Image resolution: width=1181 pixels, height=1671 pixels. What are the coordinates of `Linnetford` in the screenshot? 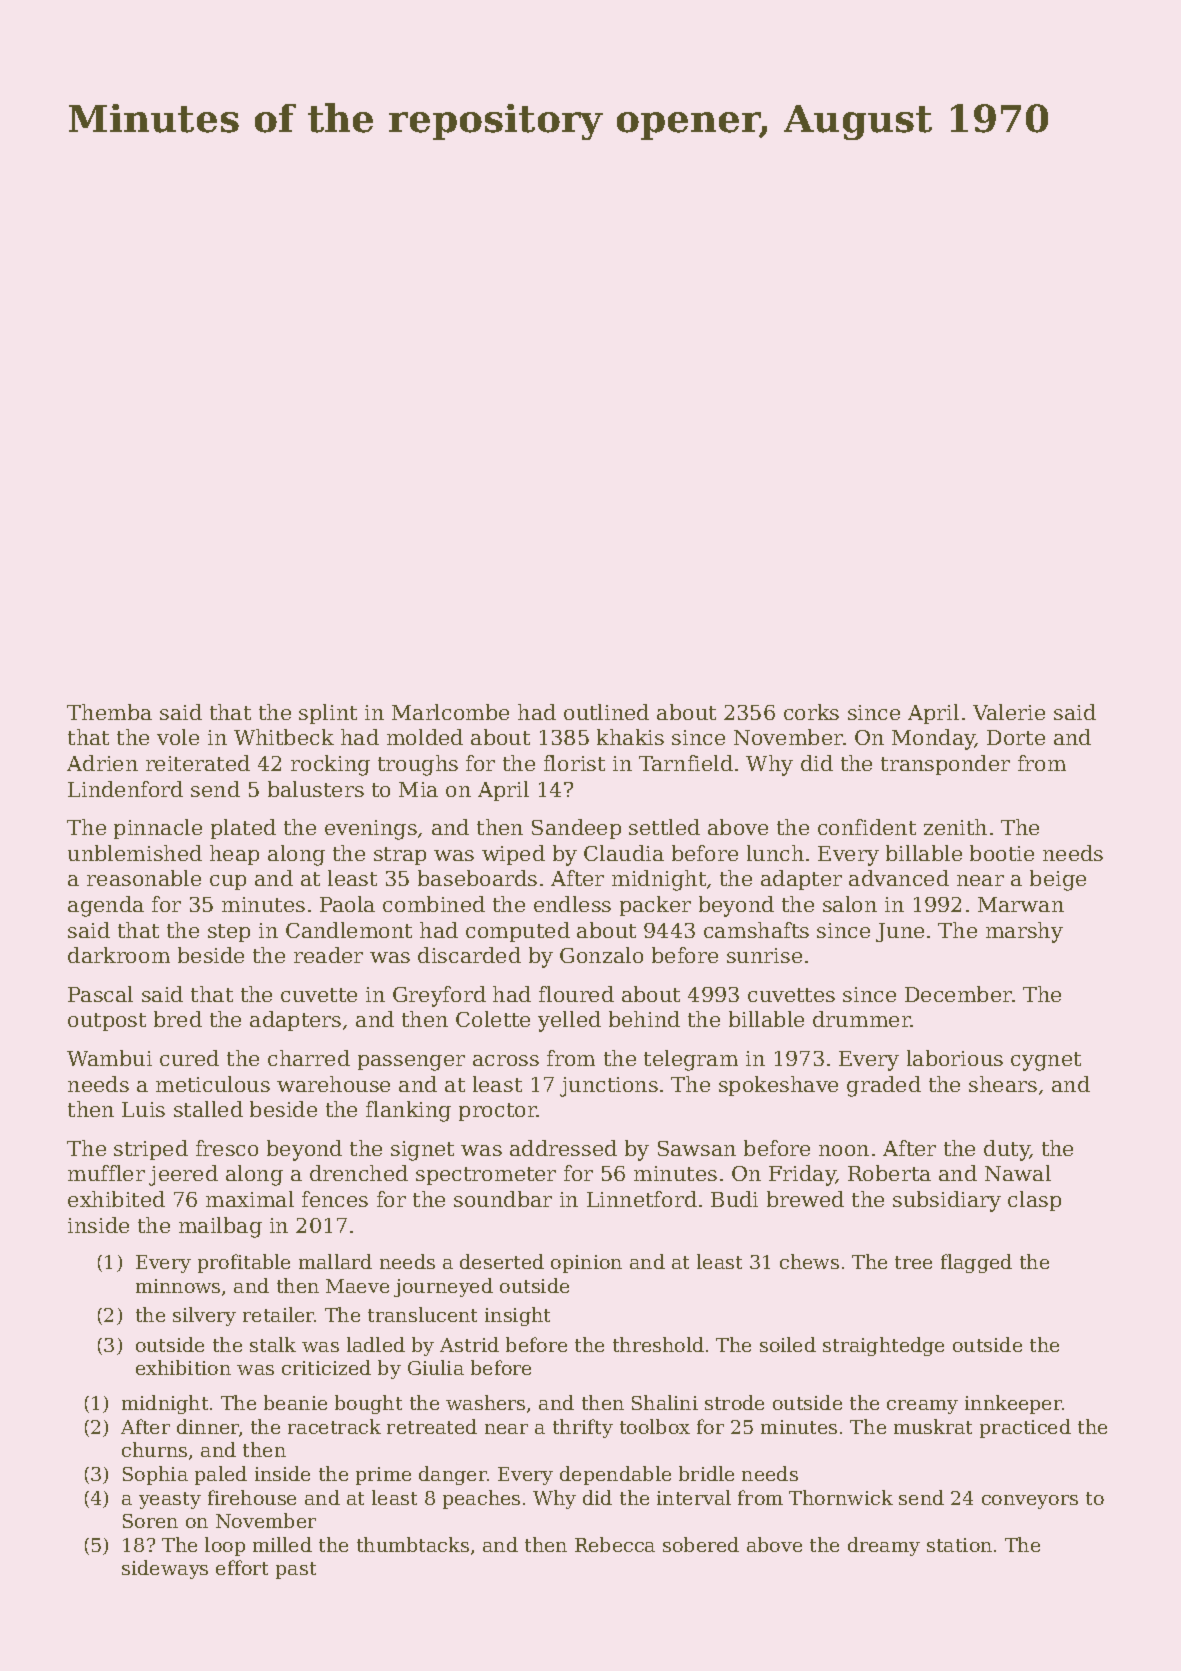 It's located at (642, 1199).
